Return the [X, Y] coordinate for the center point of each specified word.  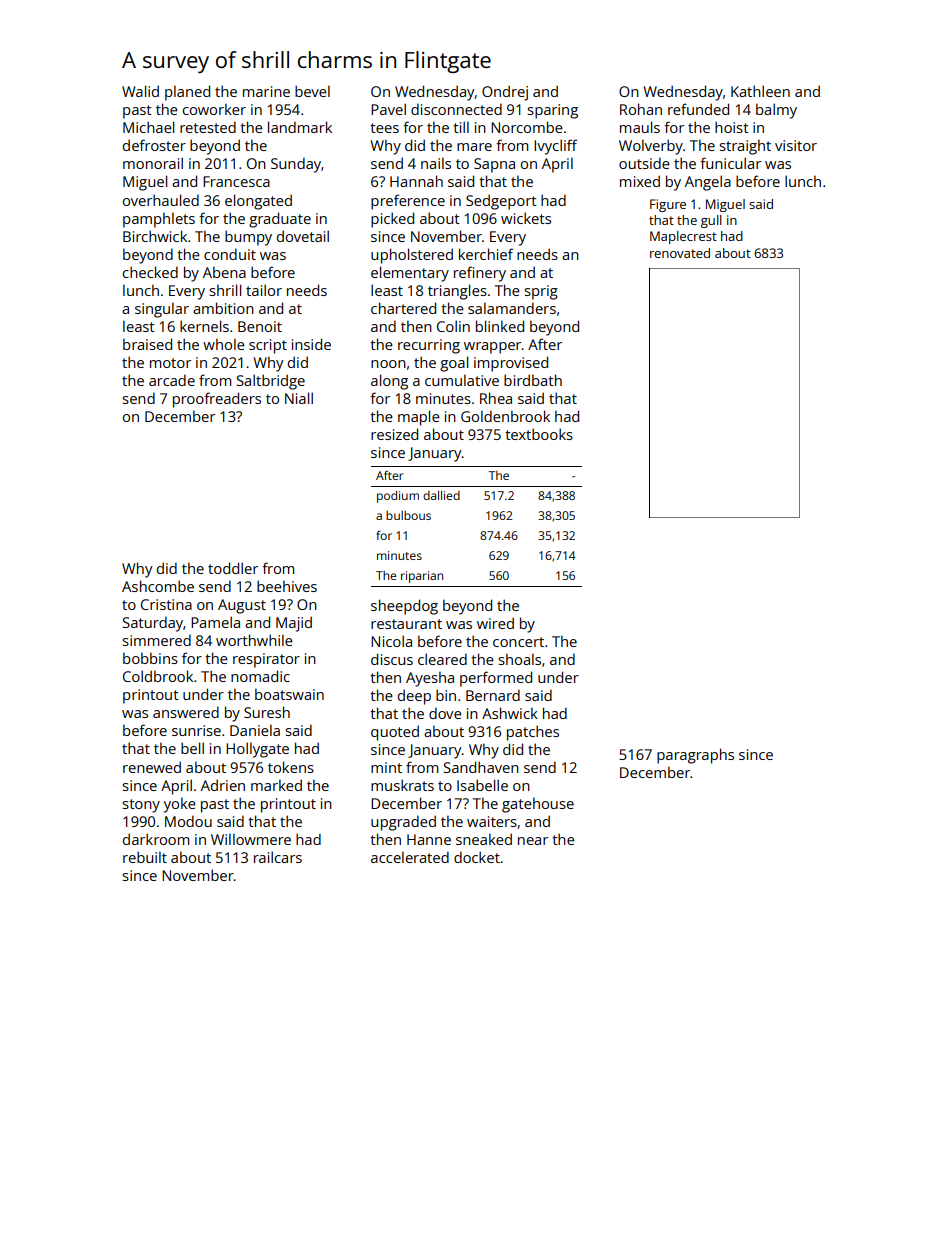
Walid [140, 91]
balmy [776, 111]
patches [533, 733]
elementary [410, 274]
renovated [680, 253]
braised [147, 344]
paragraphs [695, 756]
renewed [152, 767]
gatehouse [538, 805]
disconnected [456, 109]
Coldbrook [158, 676]
